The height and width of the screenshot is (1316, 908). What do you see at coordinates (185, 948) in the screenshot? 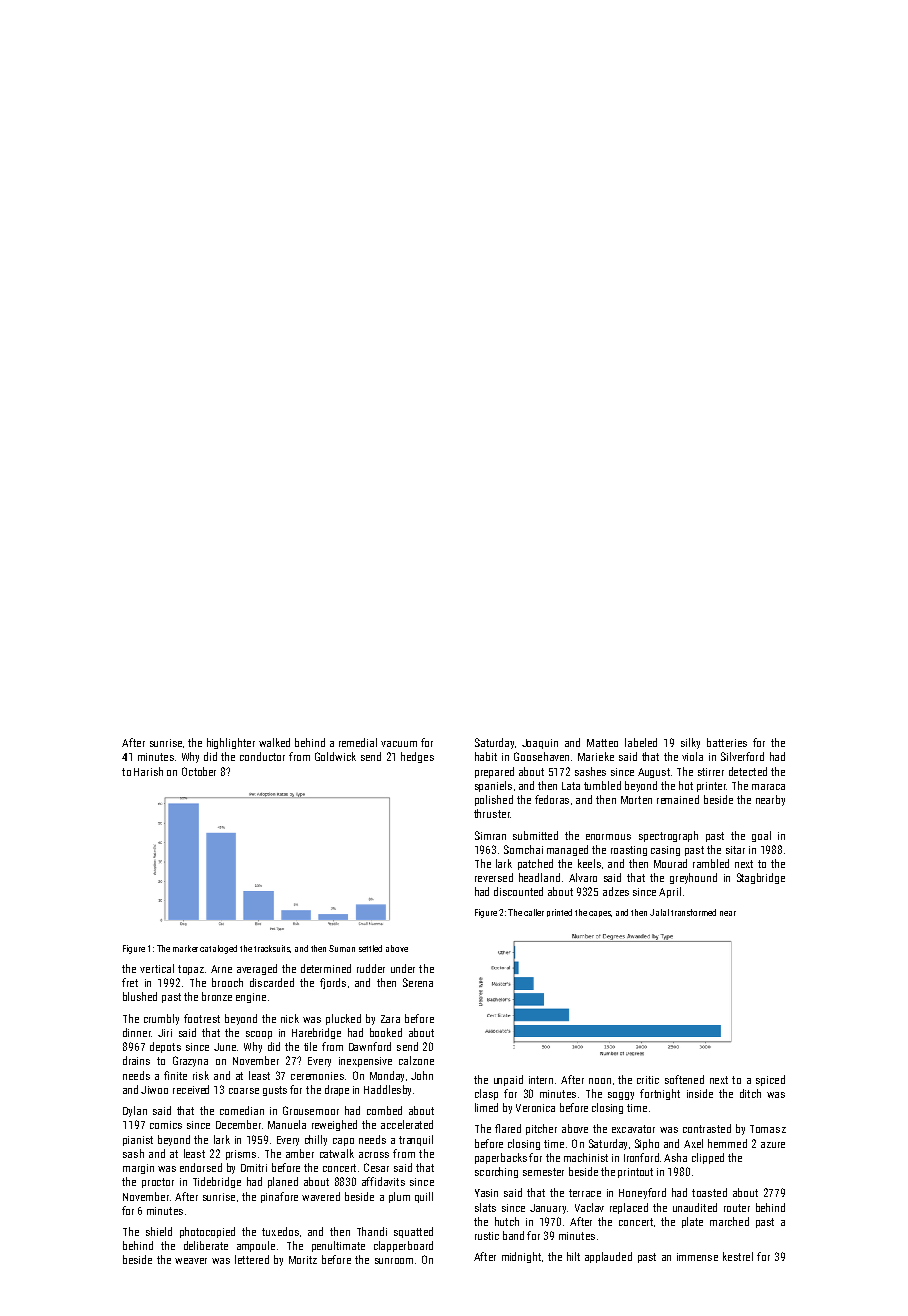
I see `marker` at bounding box center [185, 948].
